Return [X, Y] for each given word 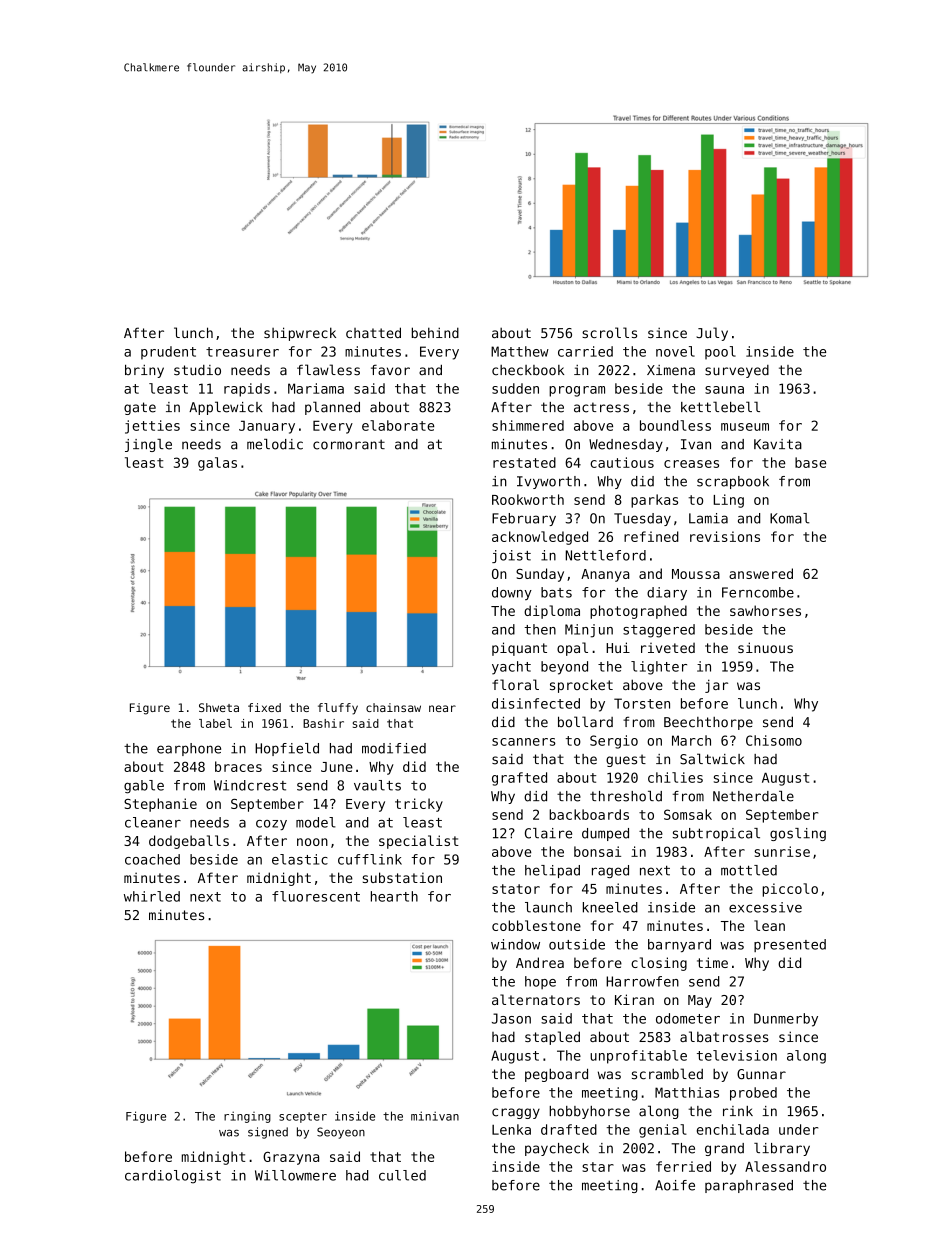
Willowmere [295, 1175]
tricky [419, 805]
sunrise [782, 851]
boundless [675, 425]
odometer [688, 1018]
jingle [148, 445]
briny [144, 371]
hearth [394, 896]
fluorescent [316, 896]
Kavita [778, 444]
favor [390, 370]
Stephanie [160, 805]
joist [511, 556]
